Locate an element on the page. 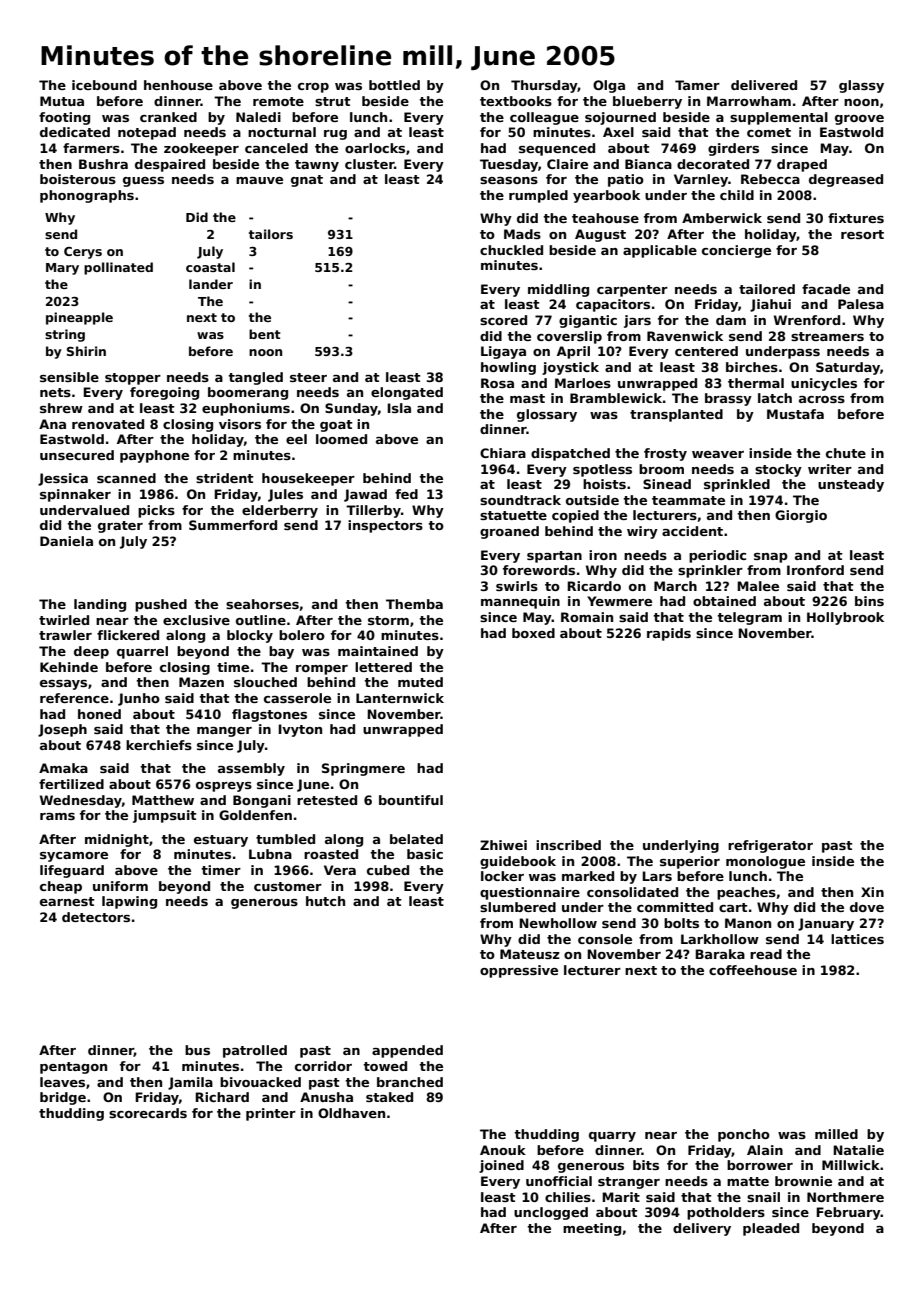 Image resolution: width=924 pixels, height=1308 pixels. manger is located at coordinates (224, 732).
